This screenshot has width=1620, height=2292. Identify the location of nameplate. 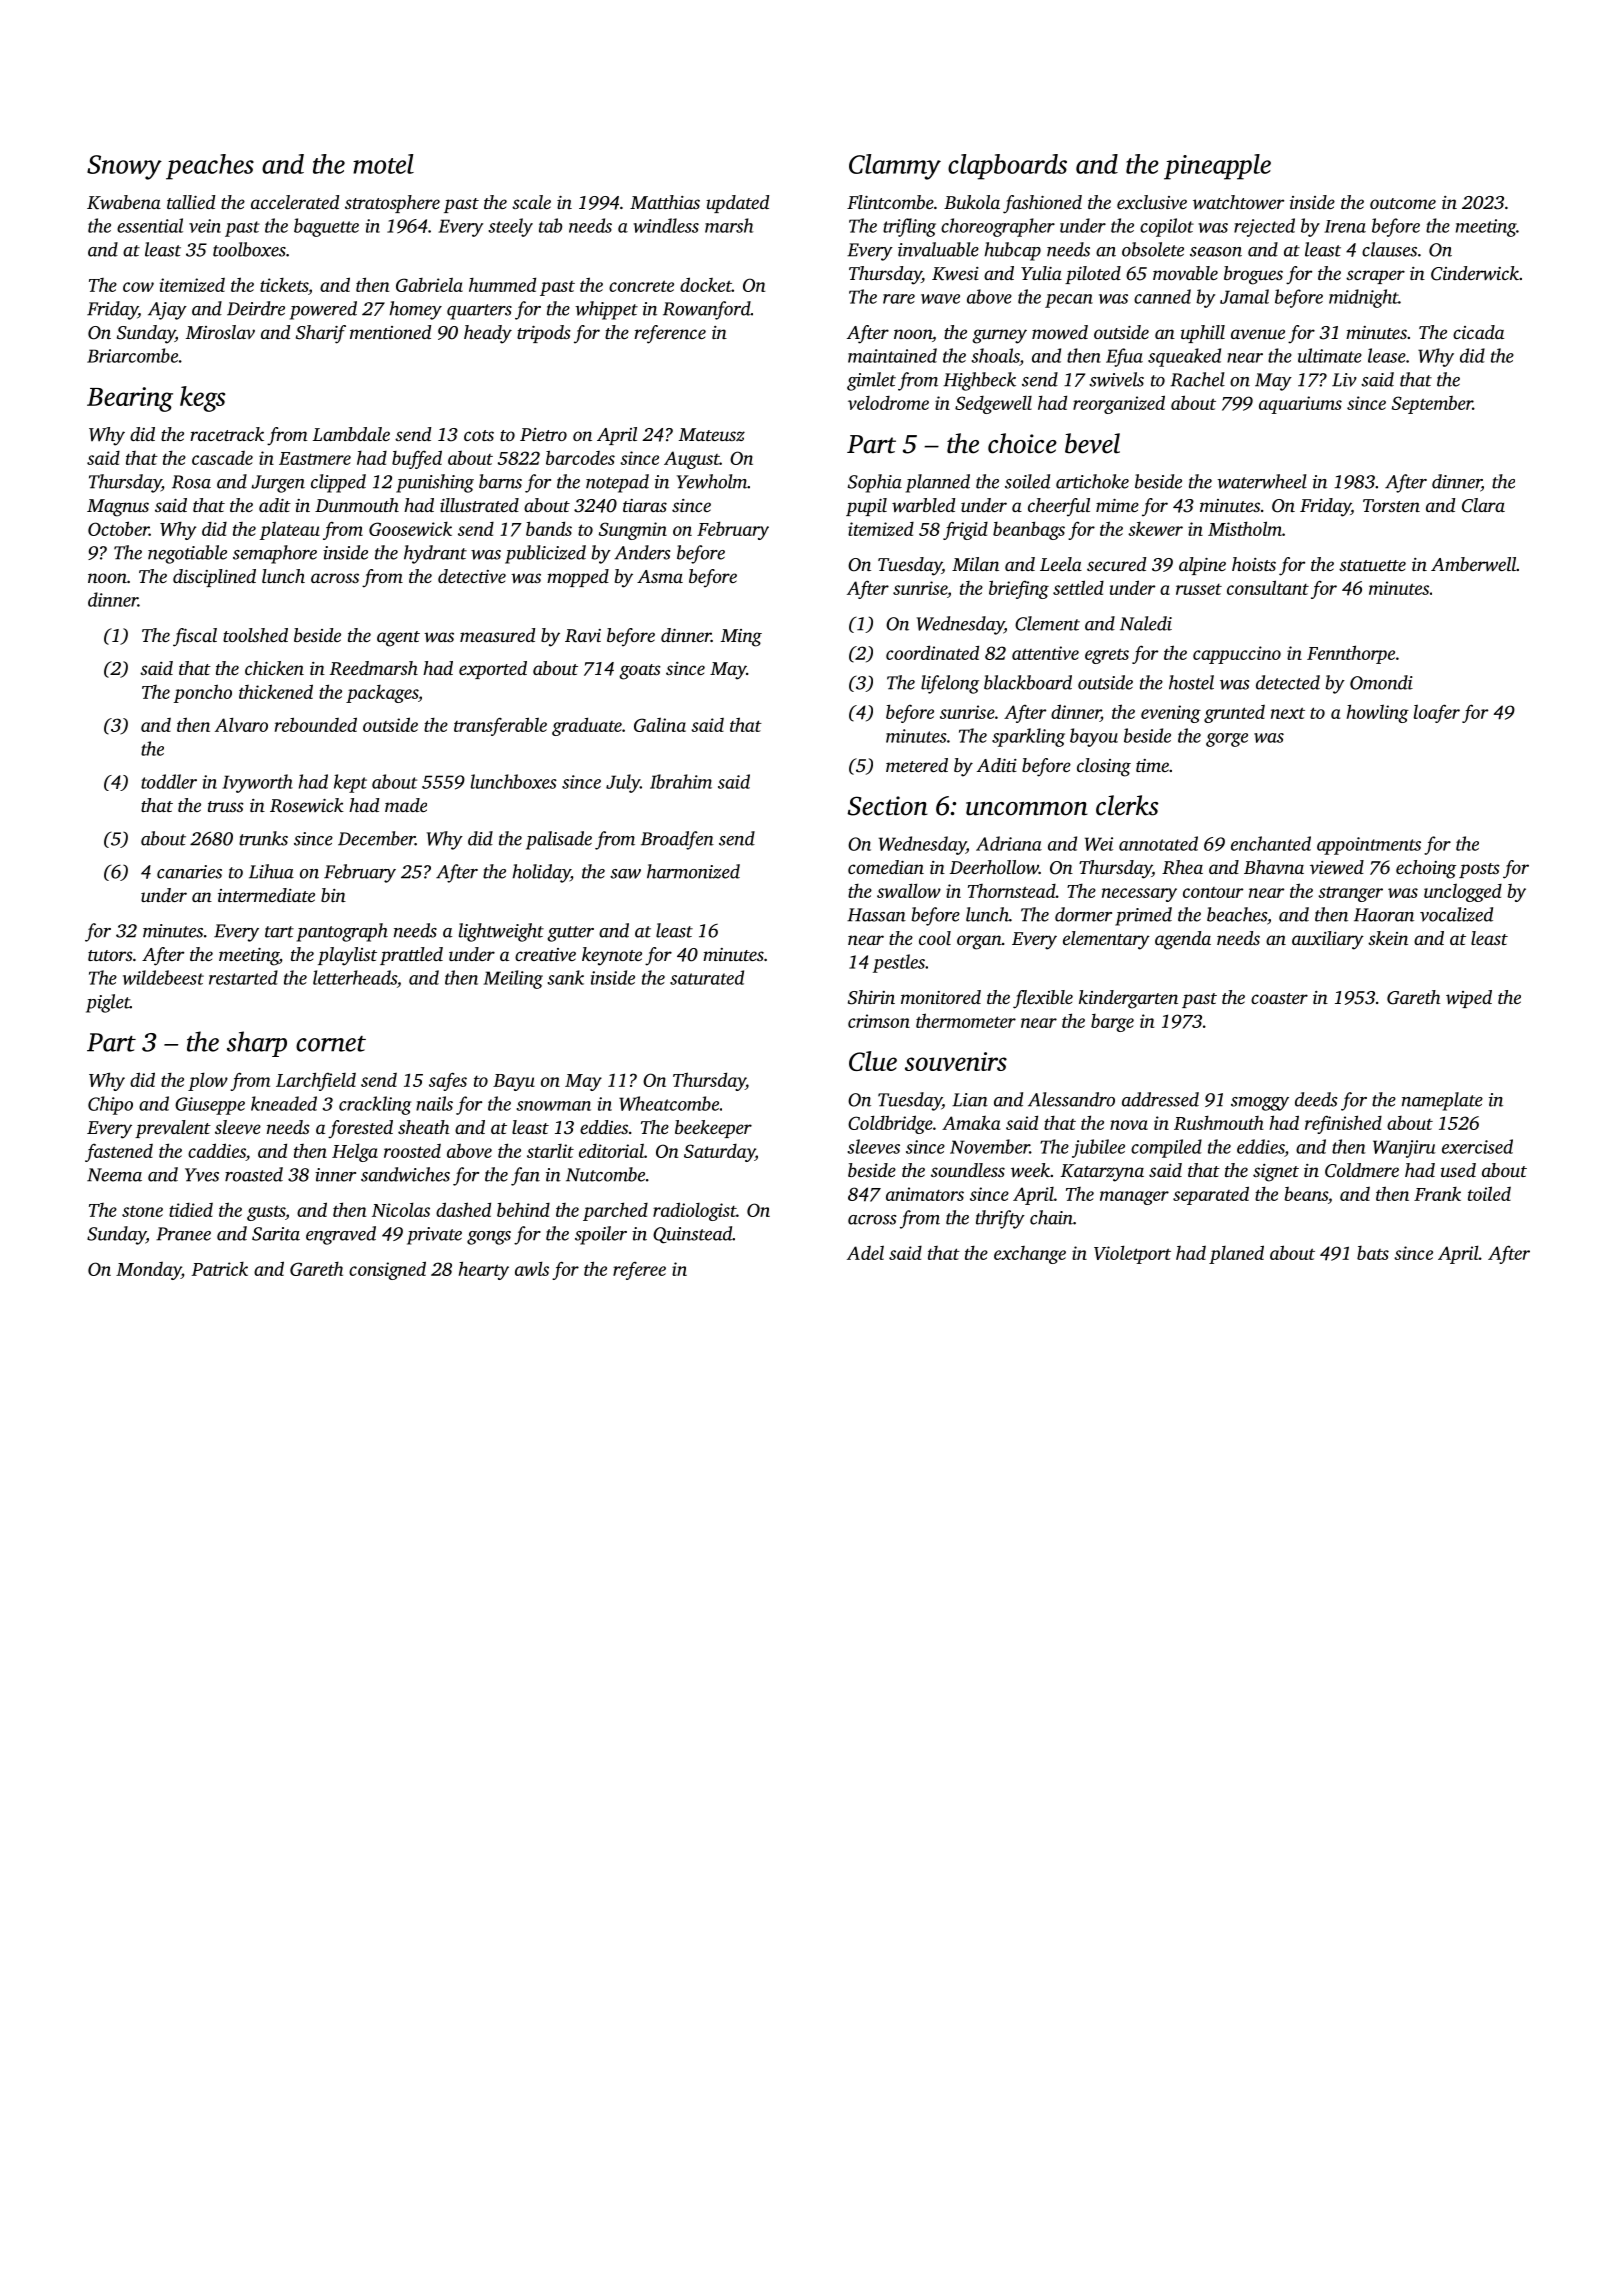
(1442, 1101).
